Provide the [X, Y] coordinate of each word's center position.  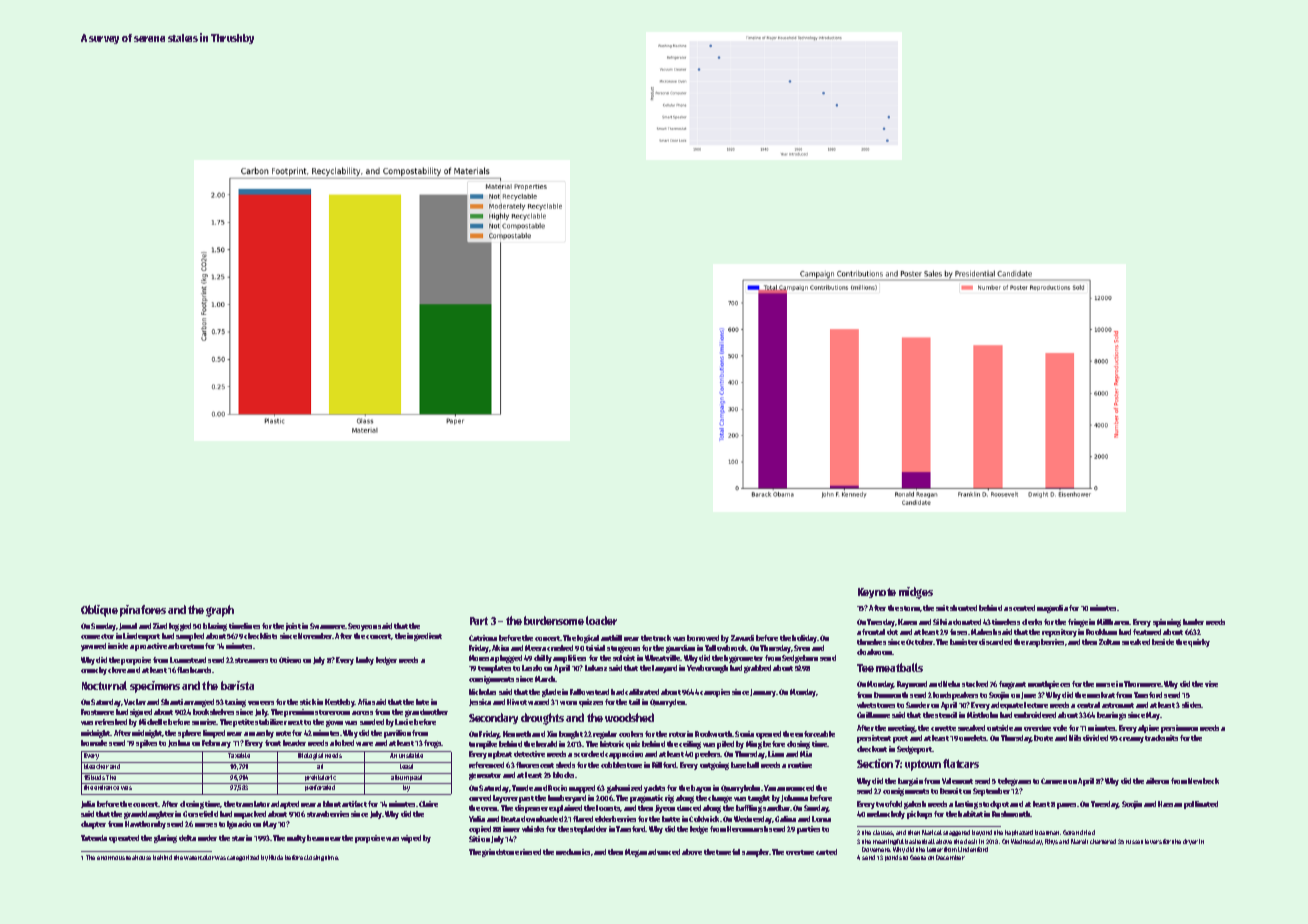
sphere [189, 734]
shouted [963, 608]
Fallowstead [589, 692]
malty [296, 839]
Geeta [918, 857]
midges [916, 593]
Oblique [99, 611]
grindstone [500, 853]
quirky [1199, 643]
